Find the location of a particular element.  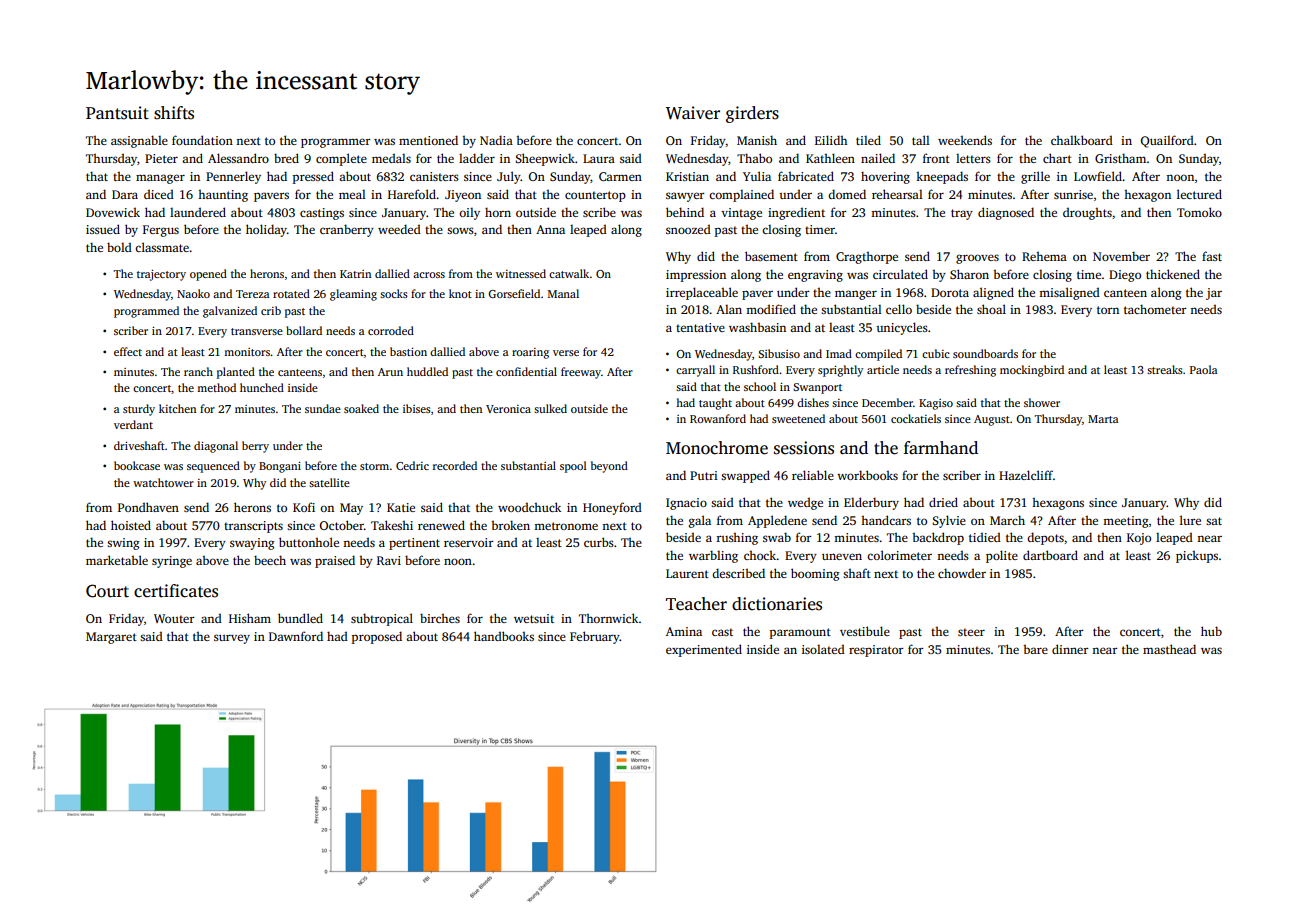

sequenced is located at coordinates (213, 467).
